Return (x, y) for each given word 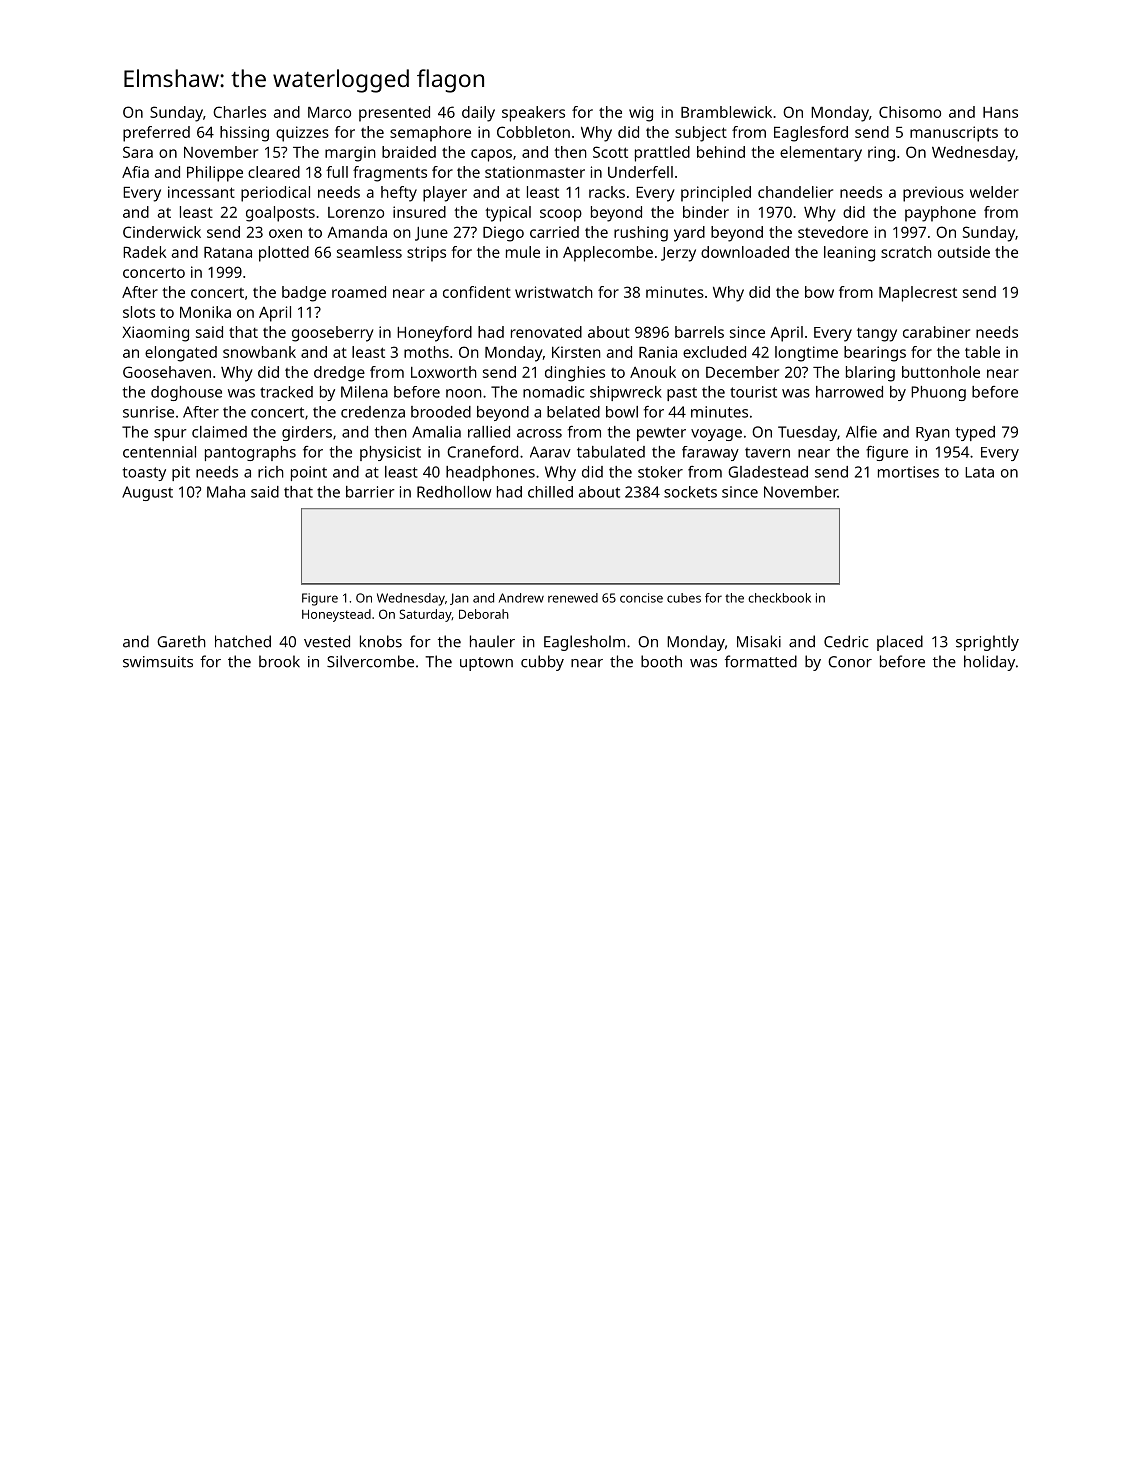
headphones (490, 473)
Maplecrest (918, 294)
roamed (359, 292)
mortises (908, 472)
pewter (661, 434)
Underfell (640, 172)
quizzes (302, 134)
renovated (546, 332)
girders (307, 433)
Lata (979, 472)
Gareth (181, 641)
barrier (370, 492)
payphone (940, 214)
